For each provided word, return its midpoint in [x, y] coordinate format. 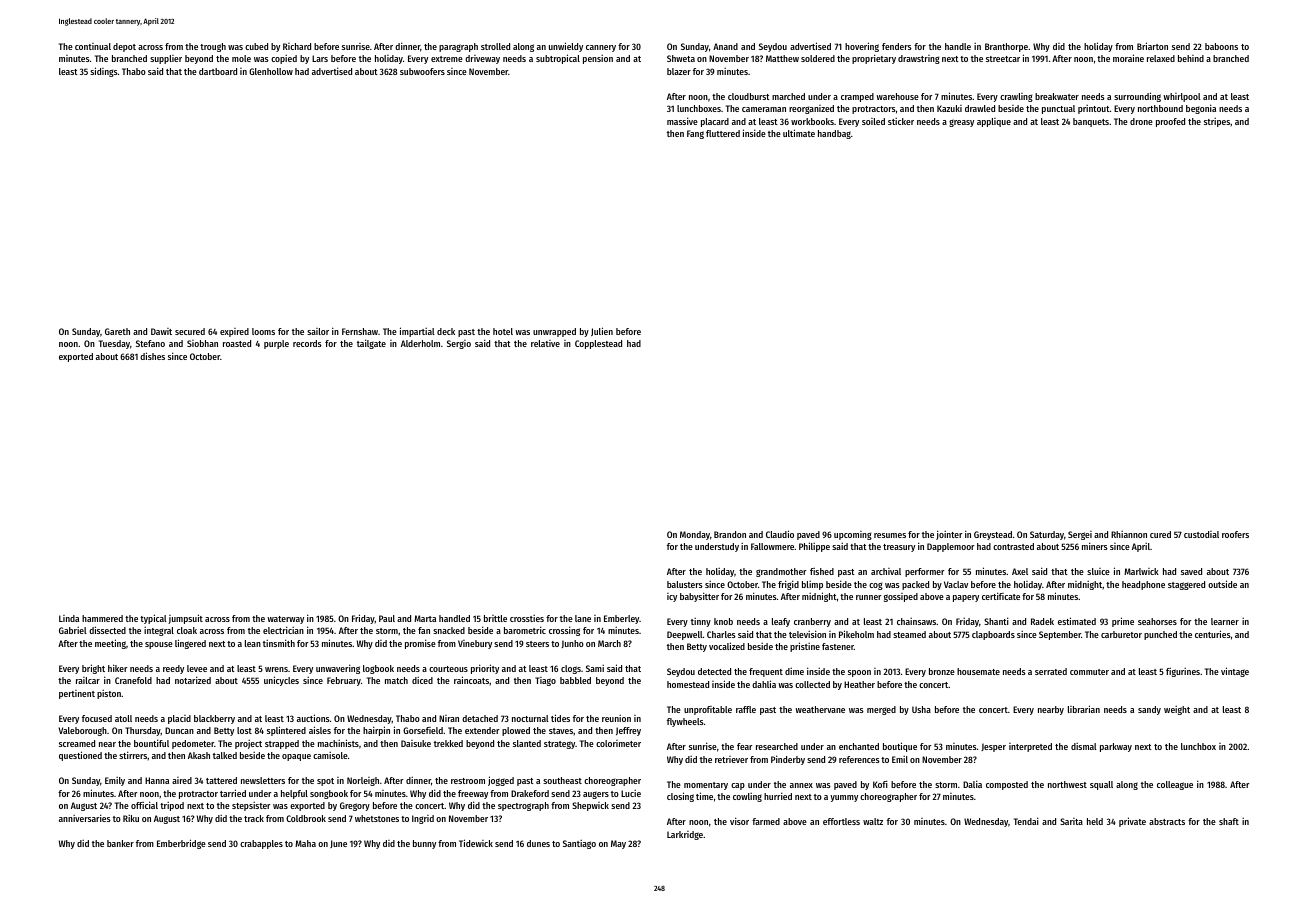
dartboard [218, 71]
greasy [961, 123]
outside [1222, 584]
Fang [695, 134]
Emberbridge [181, 844]
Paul [387, 618]
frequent [766, 672]
